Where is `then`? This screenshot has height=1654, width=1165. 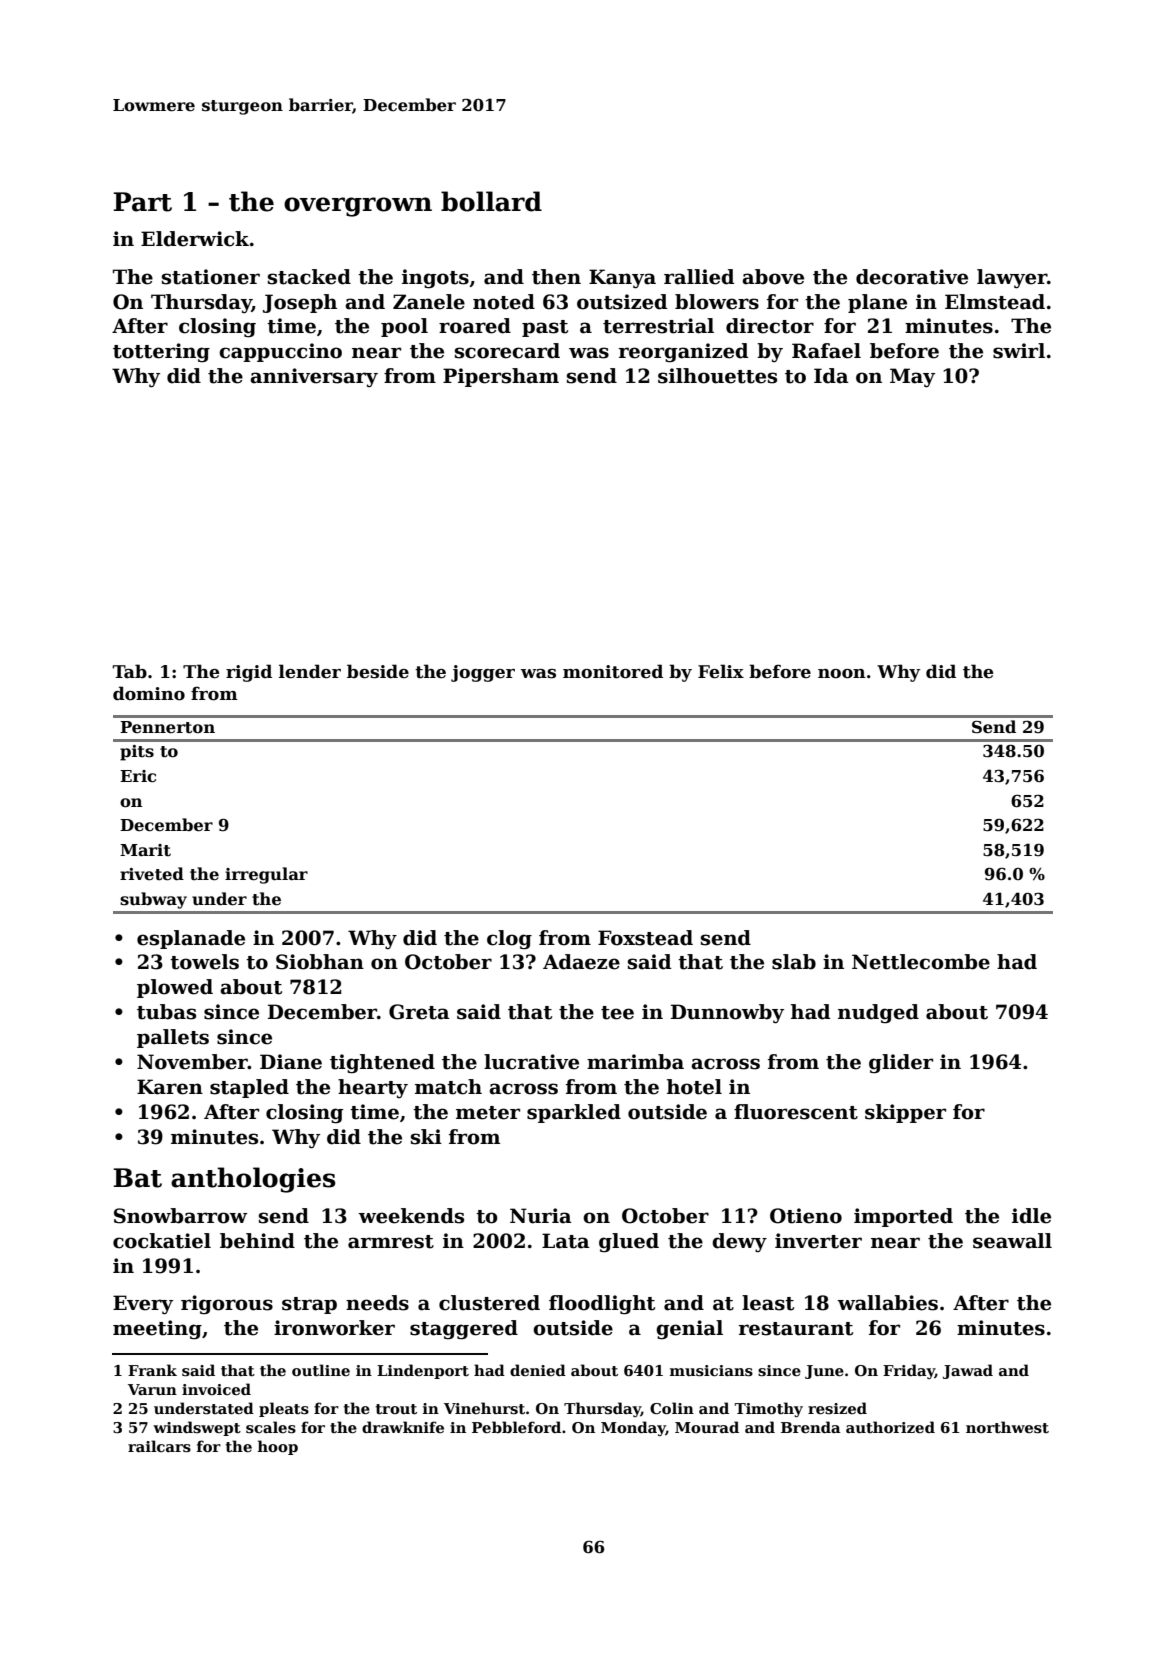 then is located at coordinates (556, 277).
